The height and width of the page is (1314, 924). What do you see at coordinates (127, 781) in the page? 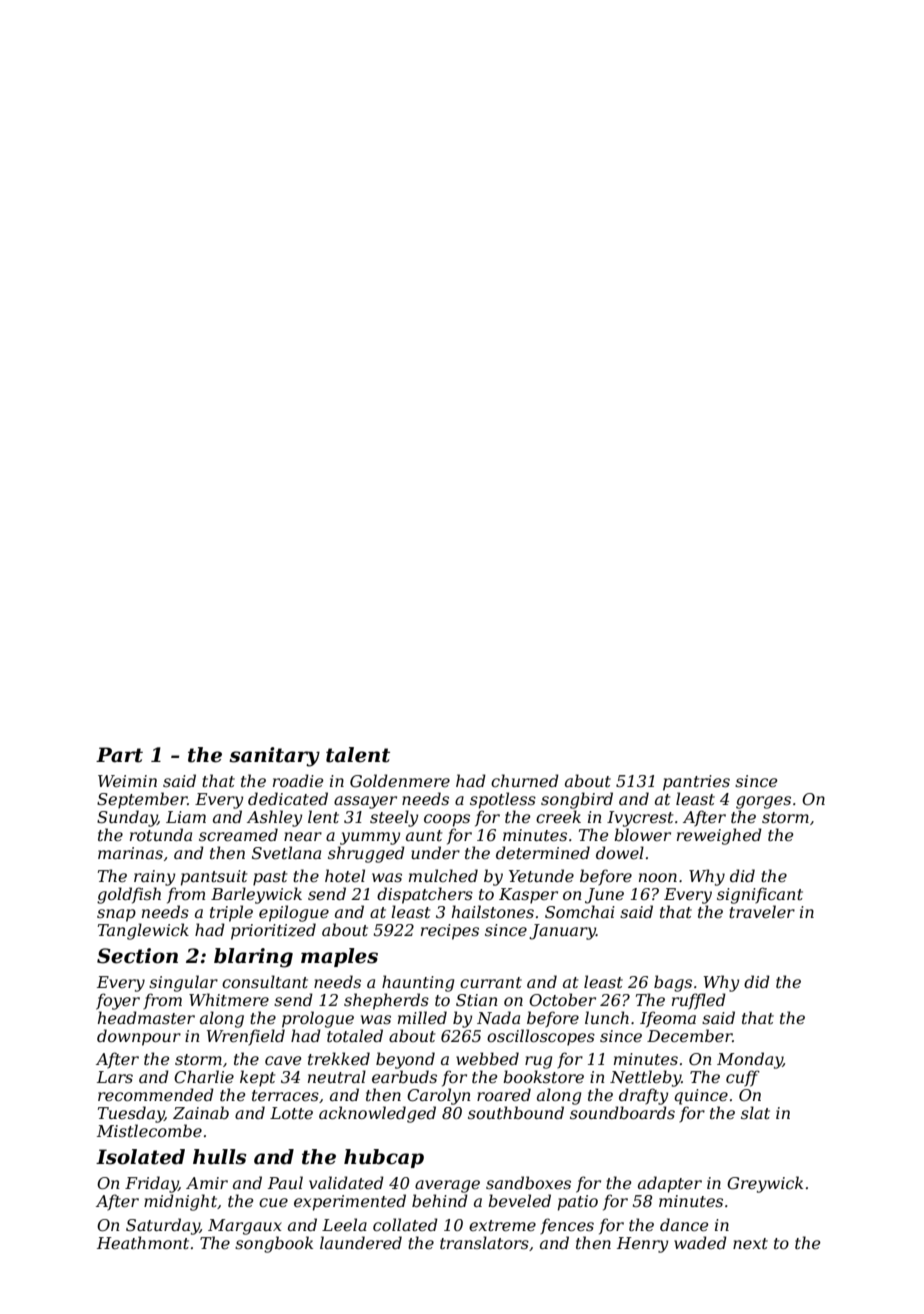
I see `Weimin` at bounding box center [127, 781].
